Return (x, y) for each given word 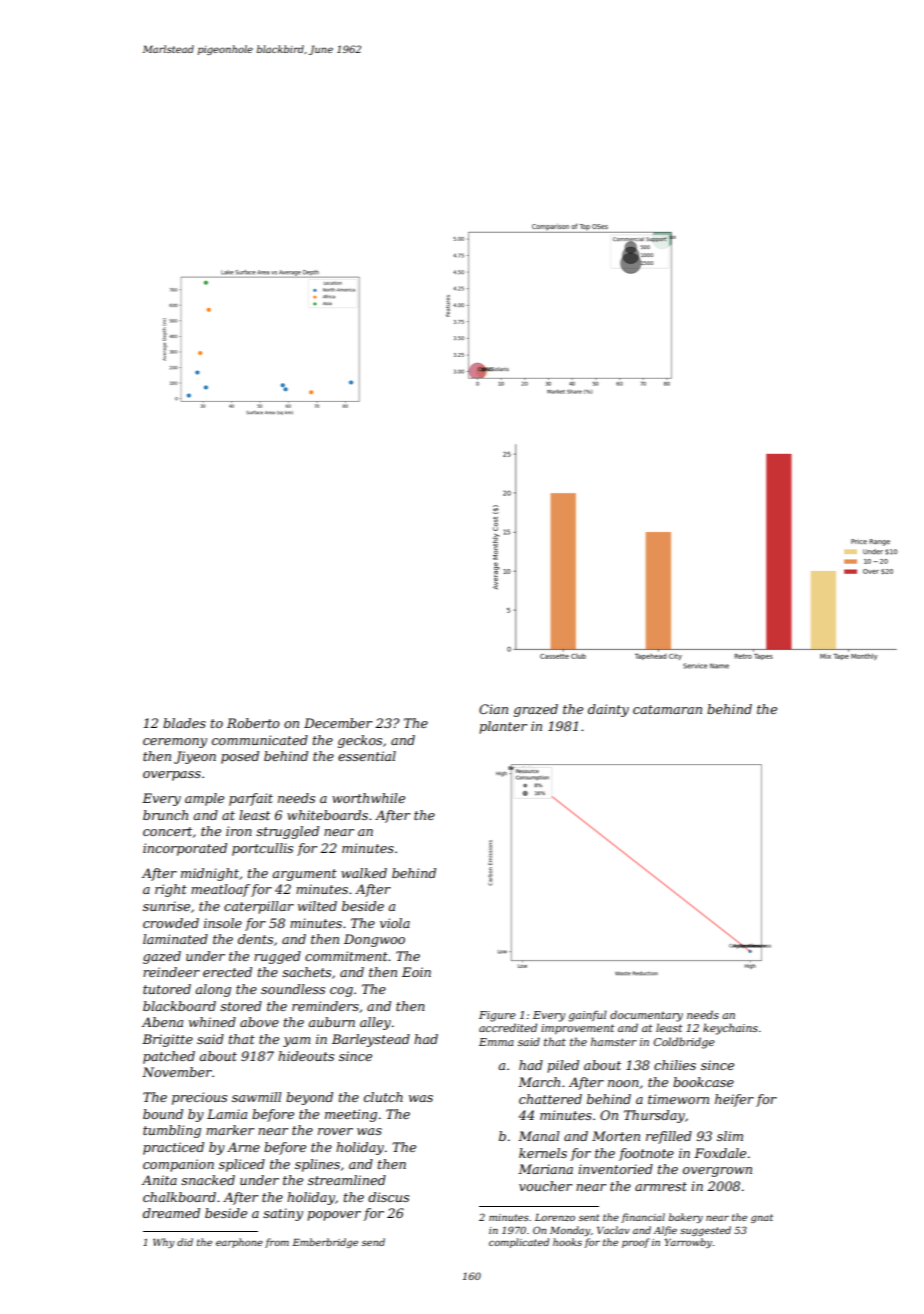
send (373, 1242)
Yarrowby (688, 1243)
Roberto (253, 723)
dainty (608, 710)
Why (164, 1243)
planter (503, 727)
